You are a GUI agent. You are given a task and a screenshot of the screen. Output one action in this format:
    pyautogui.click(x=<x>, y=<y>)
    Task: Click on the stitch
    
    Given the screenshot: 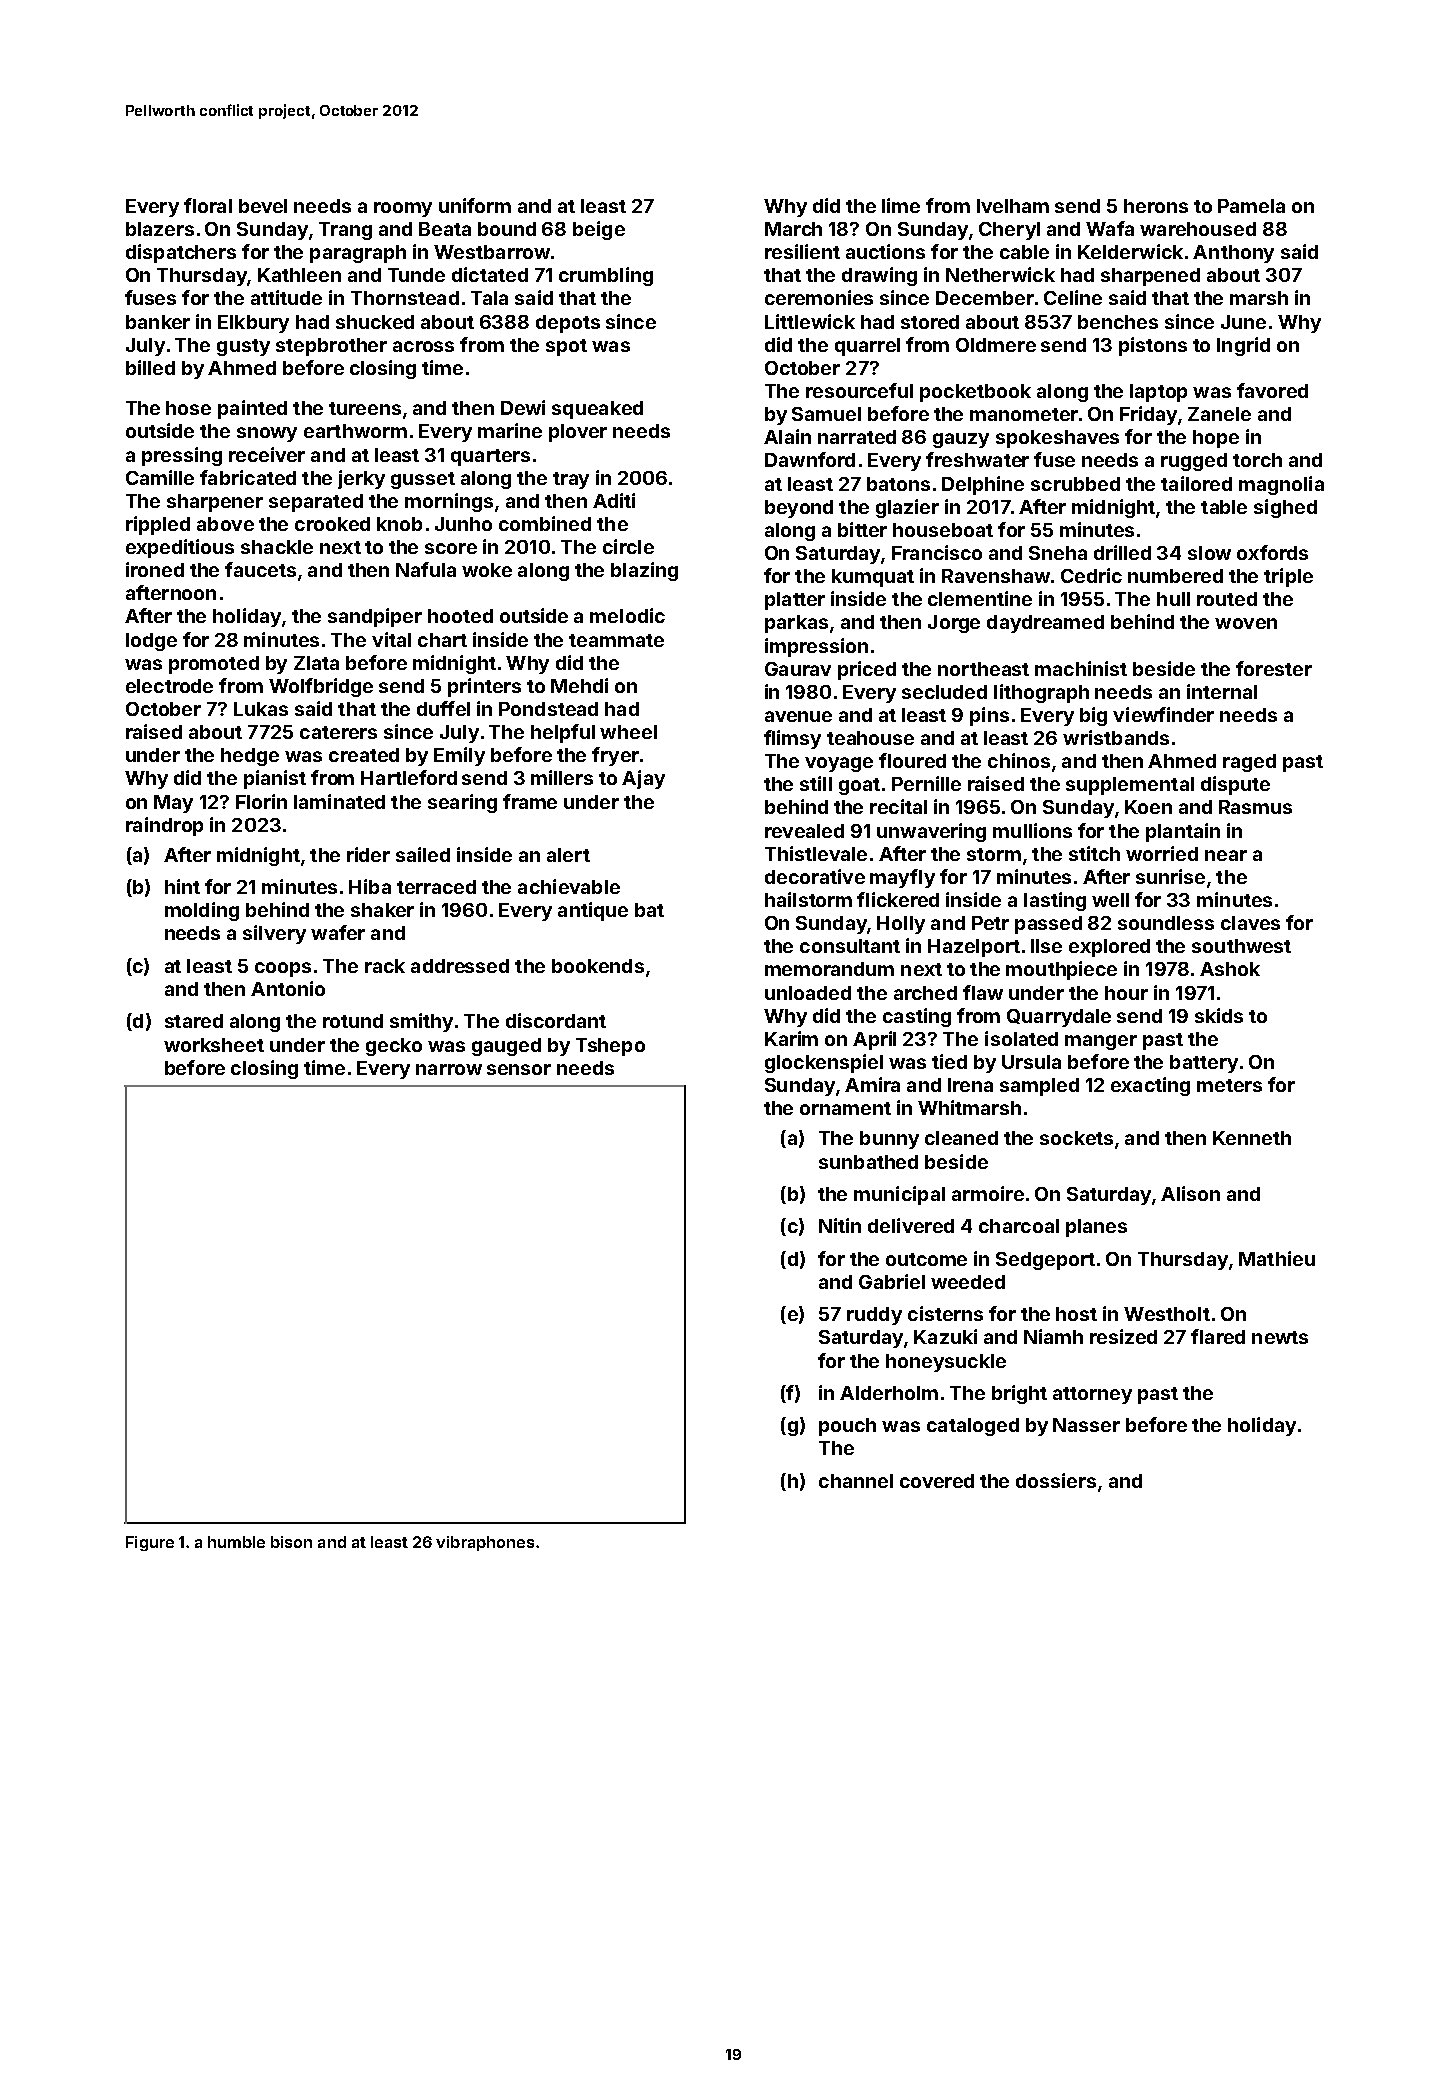 What is the action you would take?
    pyautogui.click(x=1094, y=853)
